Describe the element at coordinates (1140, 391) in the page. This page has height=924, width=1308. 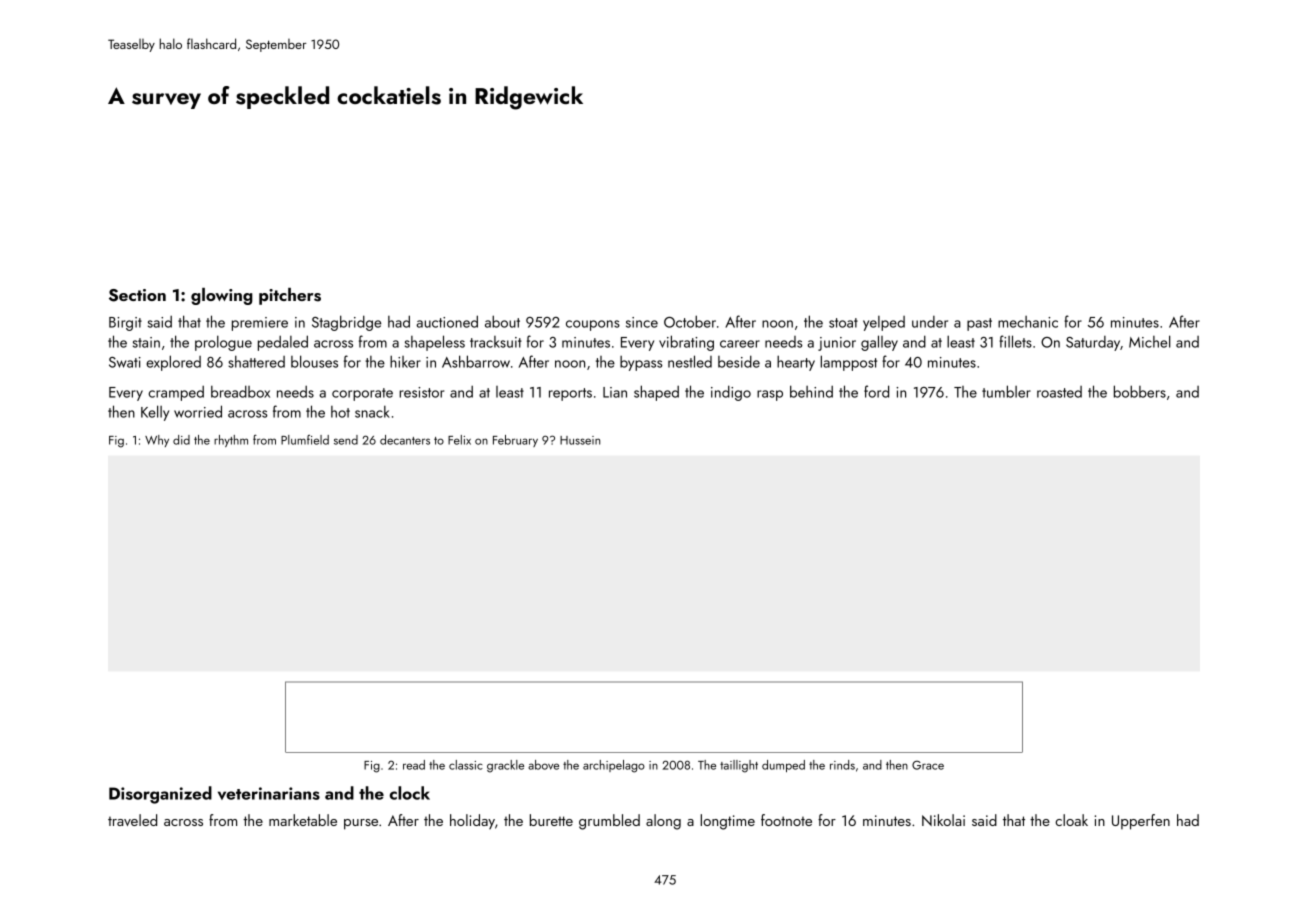
I see `bobbers` at that location.
